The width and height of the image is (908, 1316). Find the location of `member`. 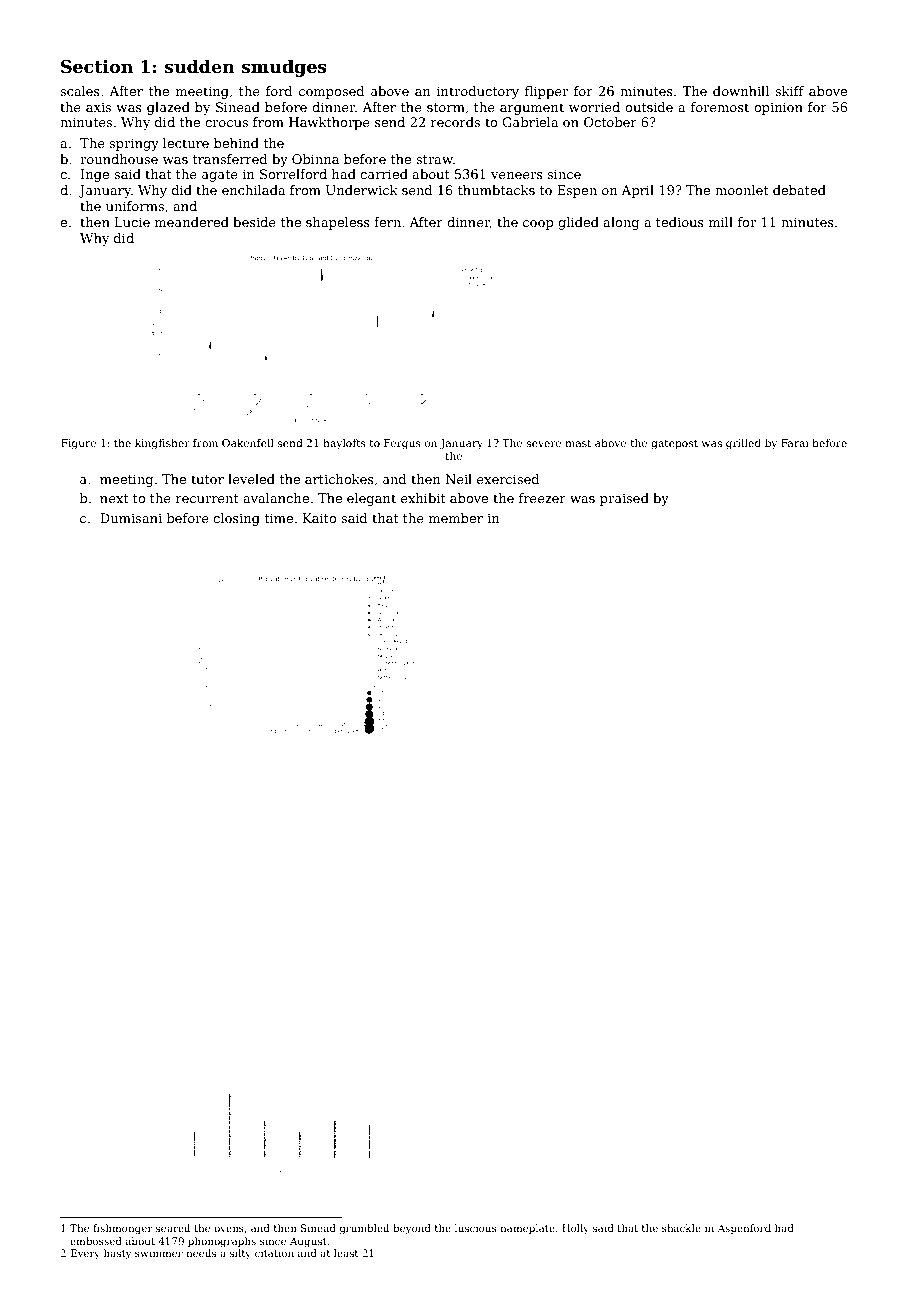

member is located at coordinates (456, 518).
